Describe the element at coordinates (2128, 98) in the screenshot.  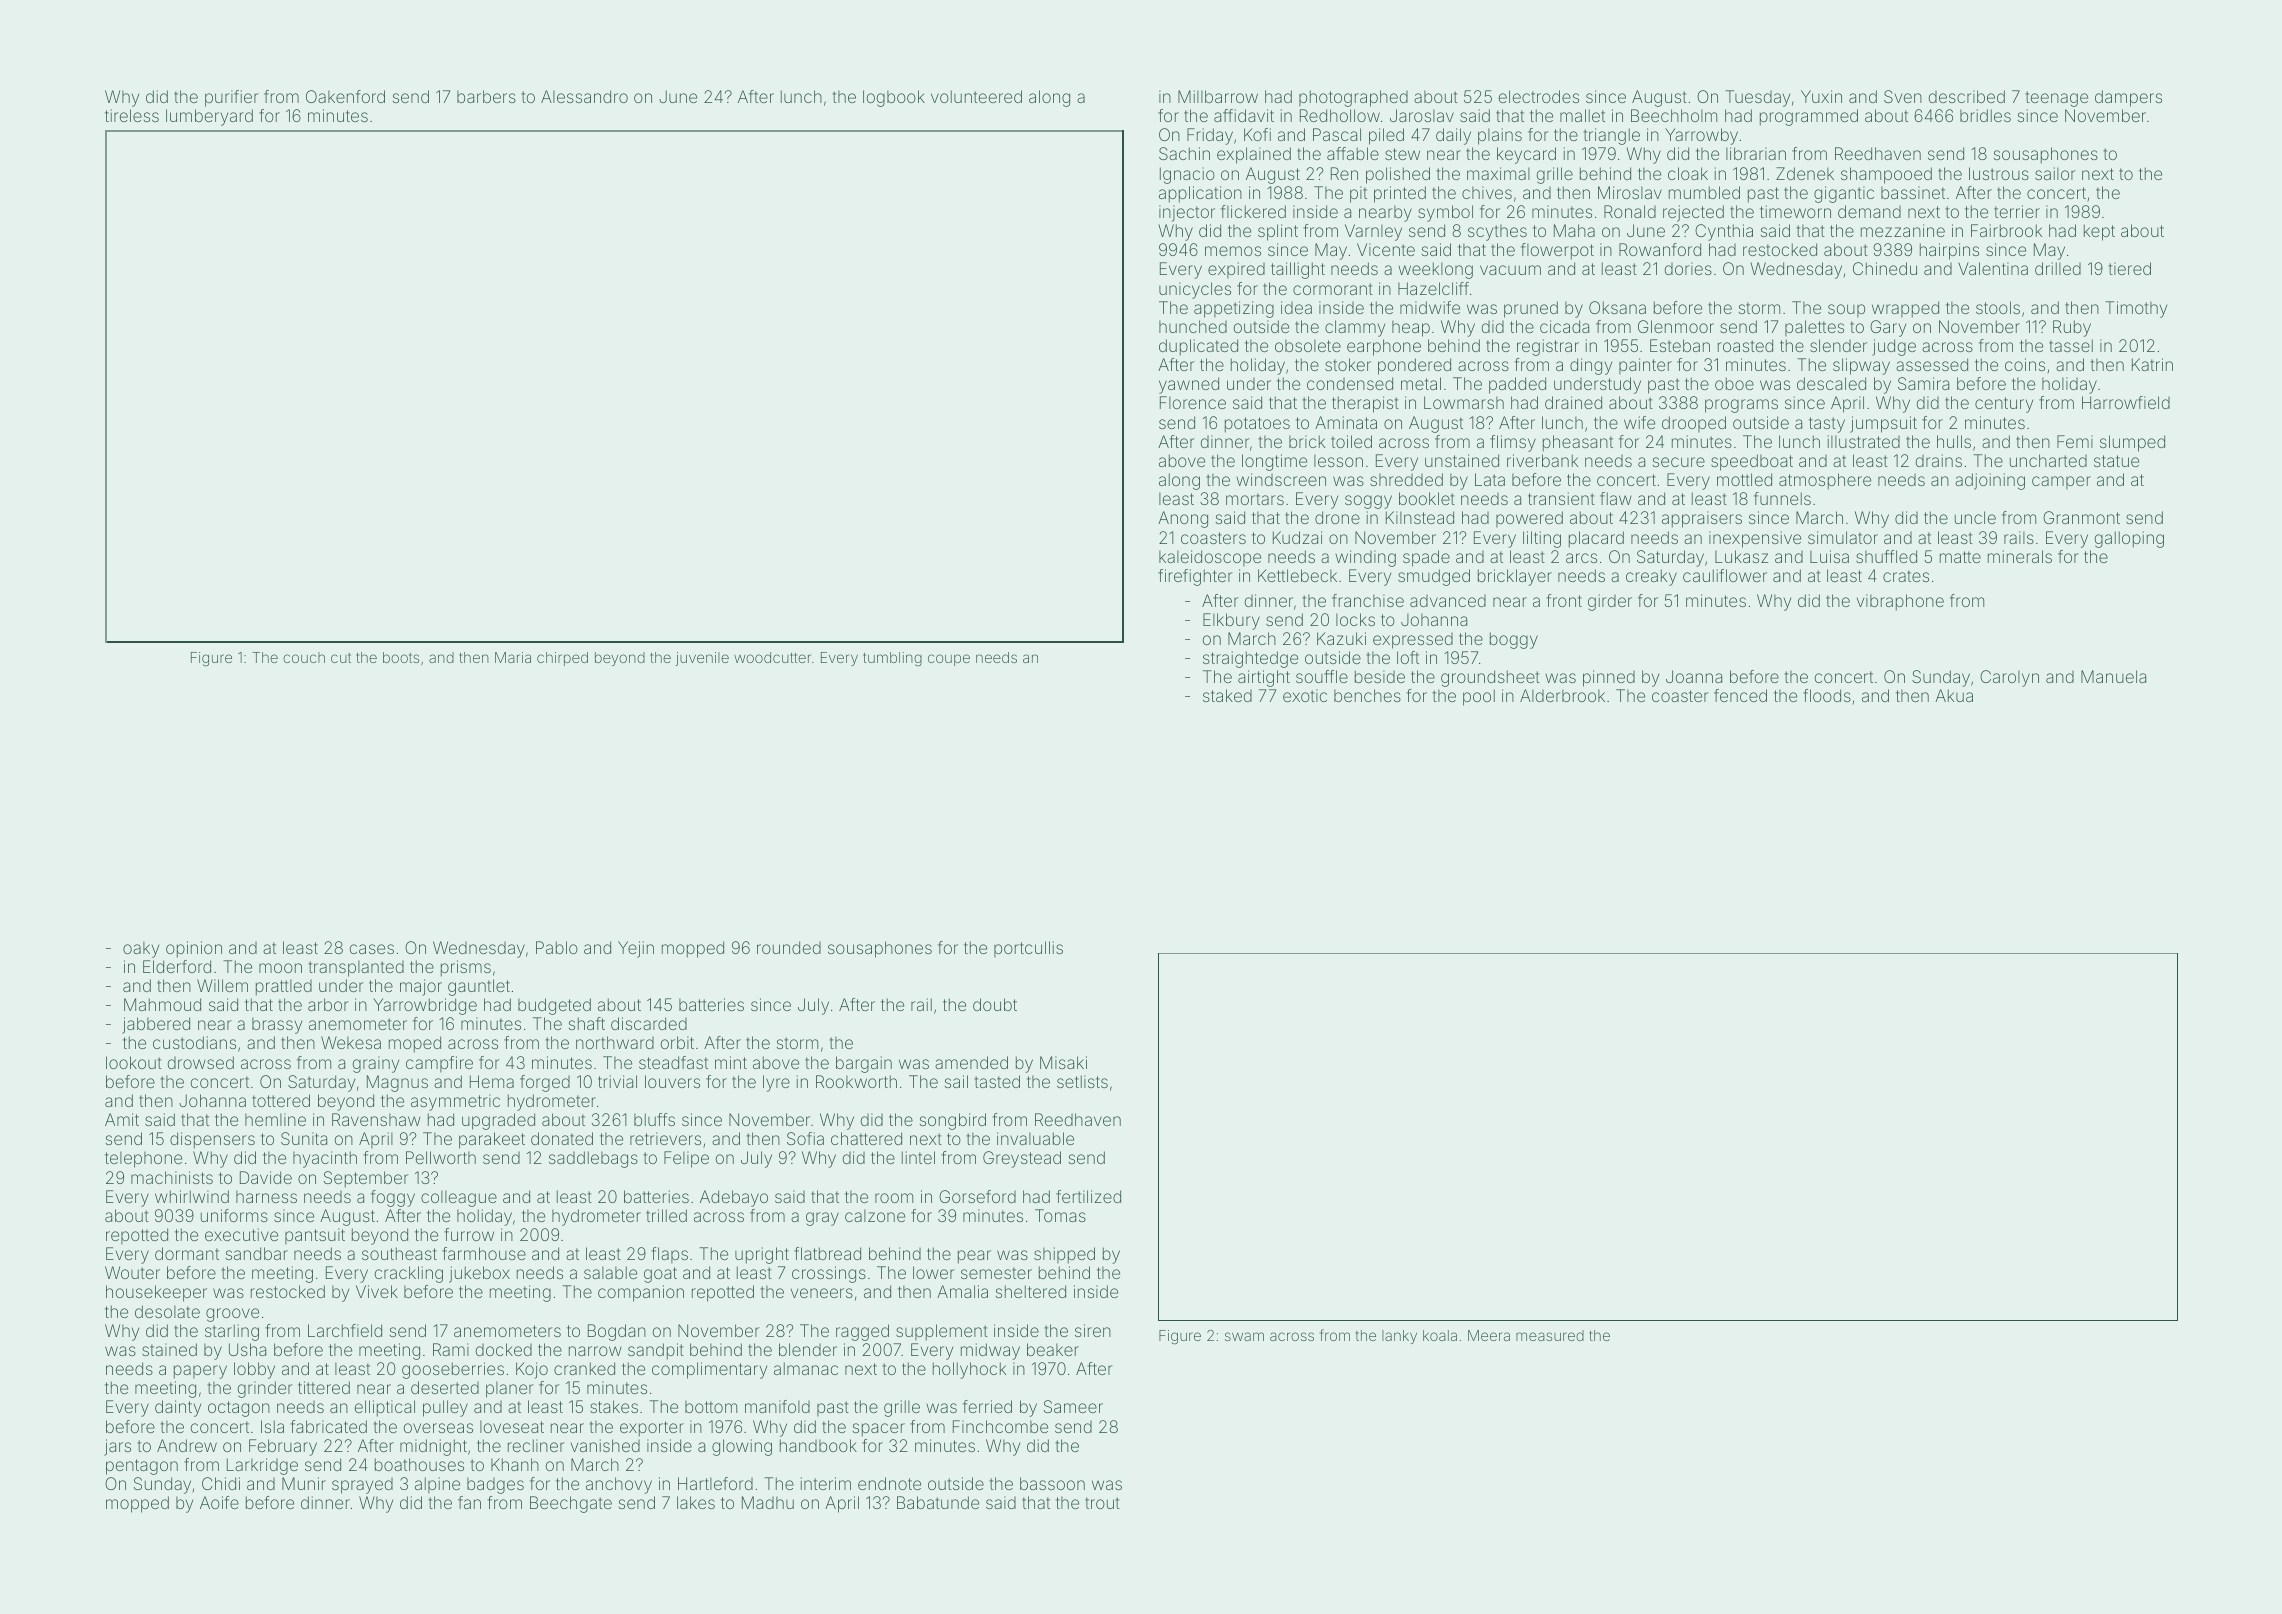
I see `dampers` at that location.
